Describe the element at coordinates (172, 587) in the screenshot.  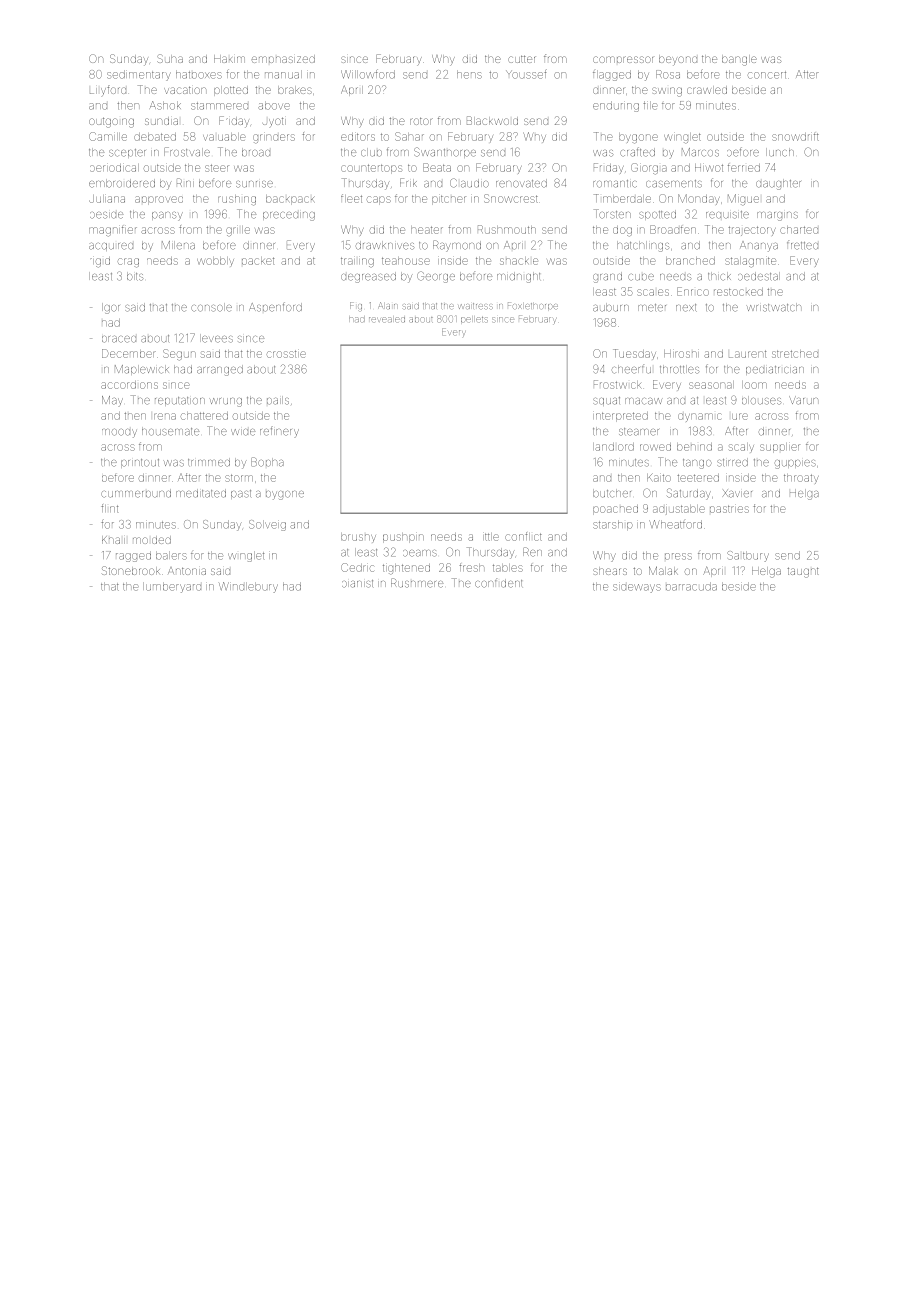
I see `lumberyard` at that location.
